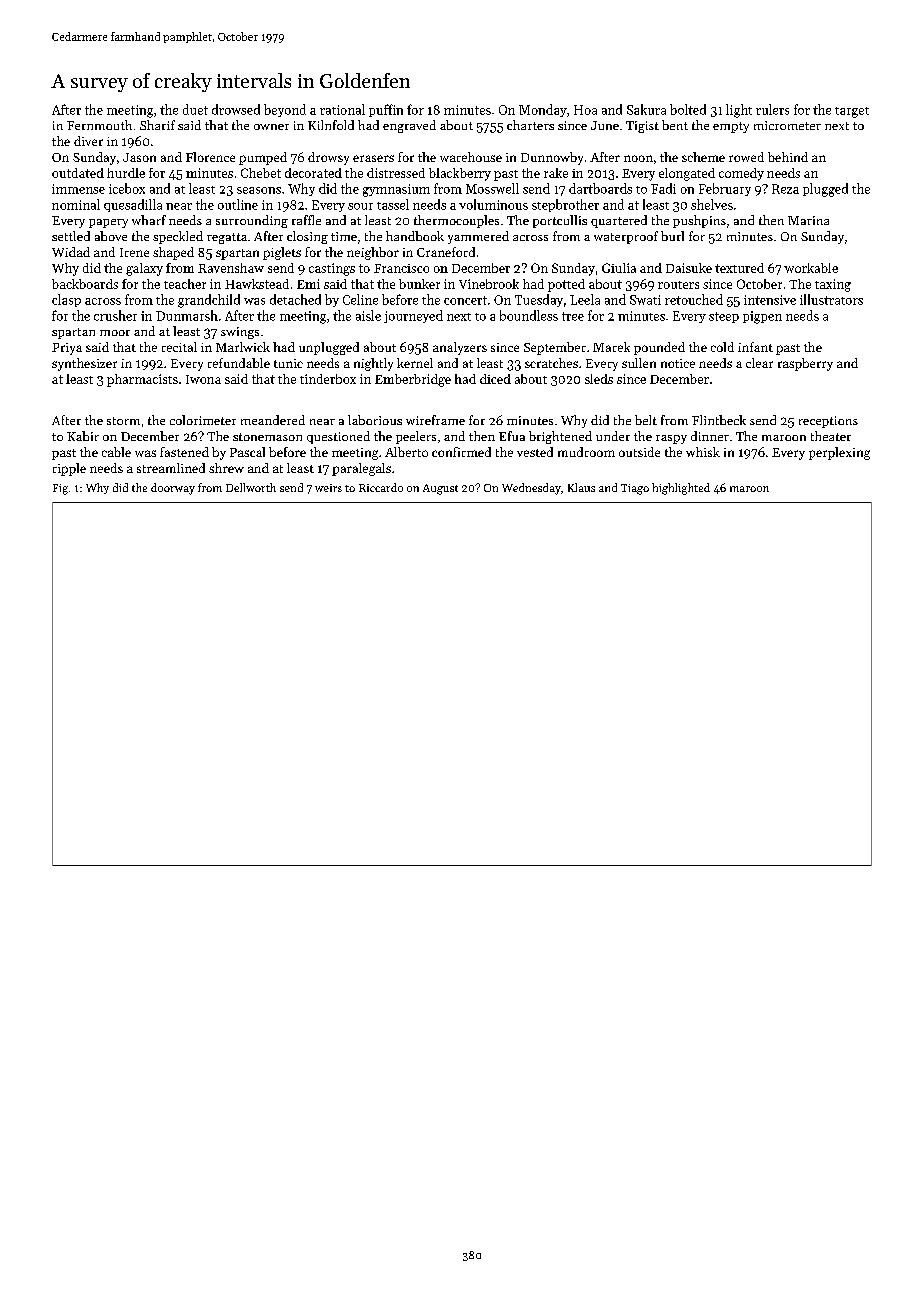 The height and width of the document is (1308, 924). I want to click on wharf, so click(149, 220).
